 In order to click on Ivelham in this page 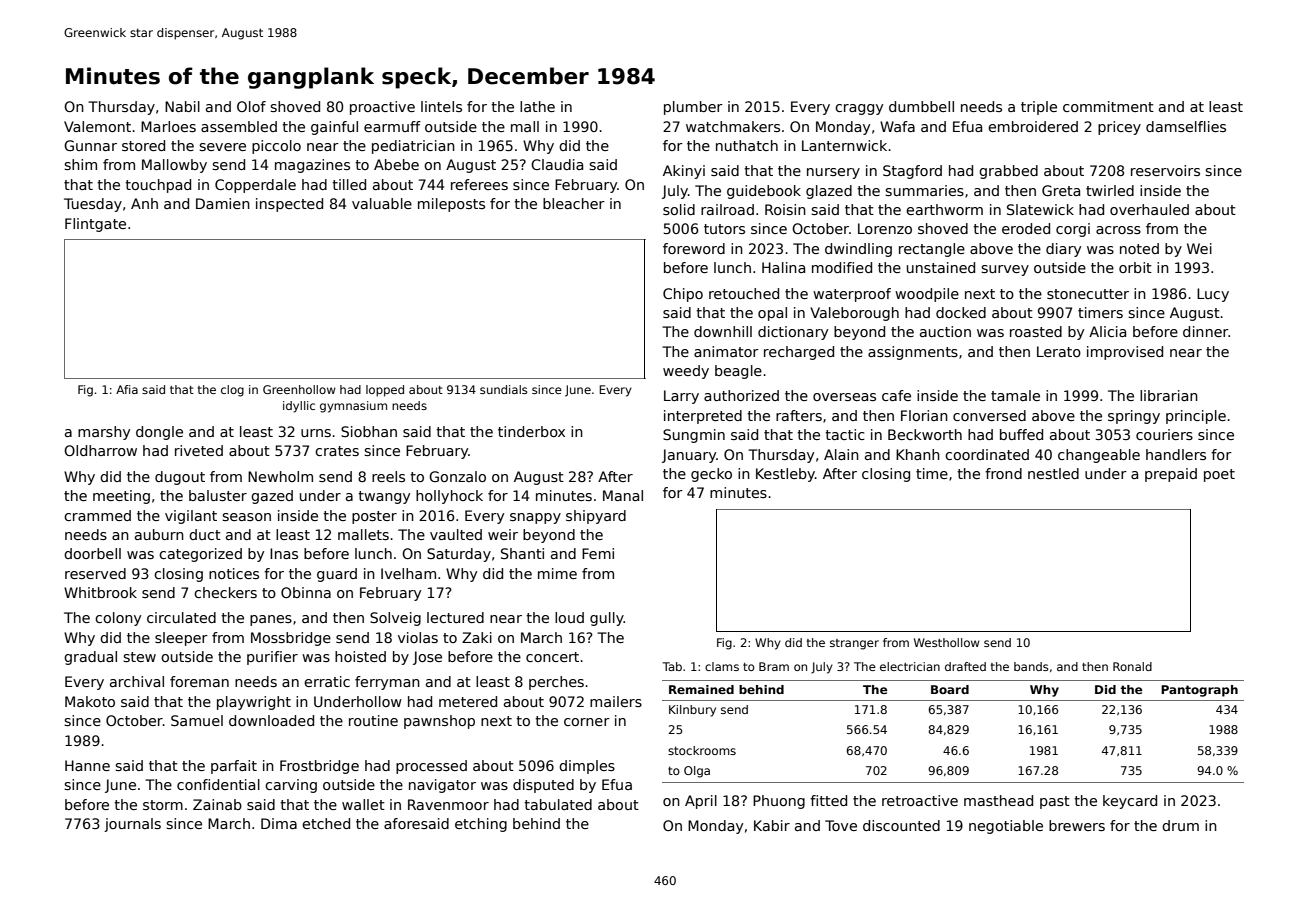, I will do `click(408, 573)`.
